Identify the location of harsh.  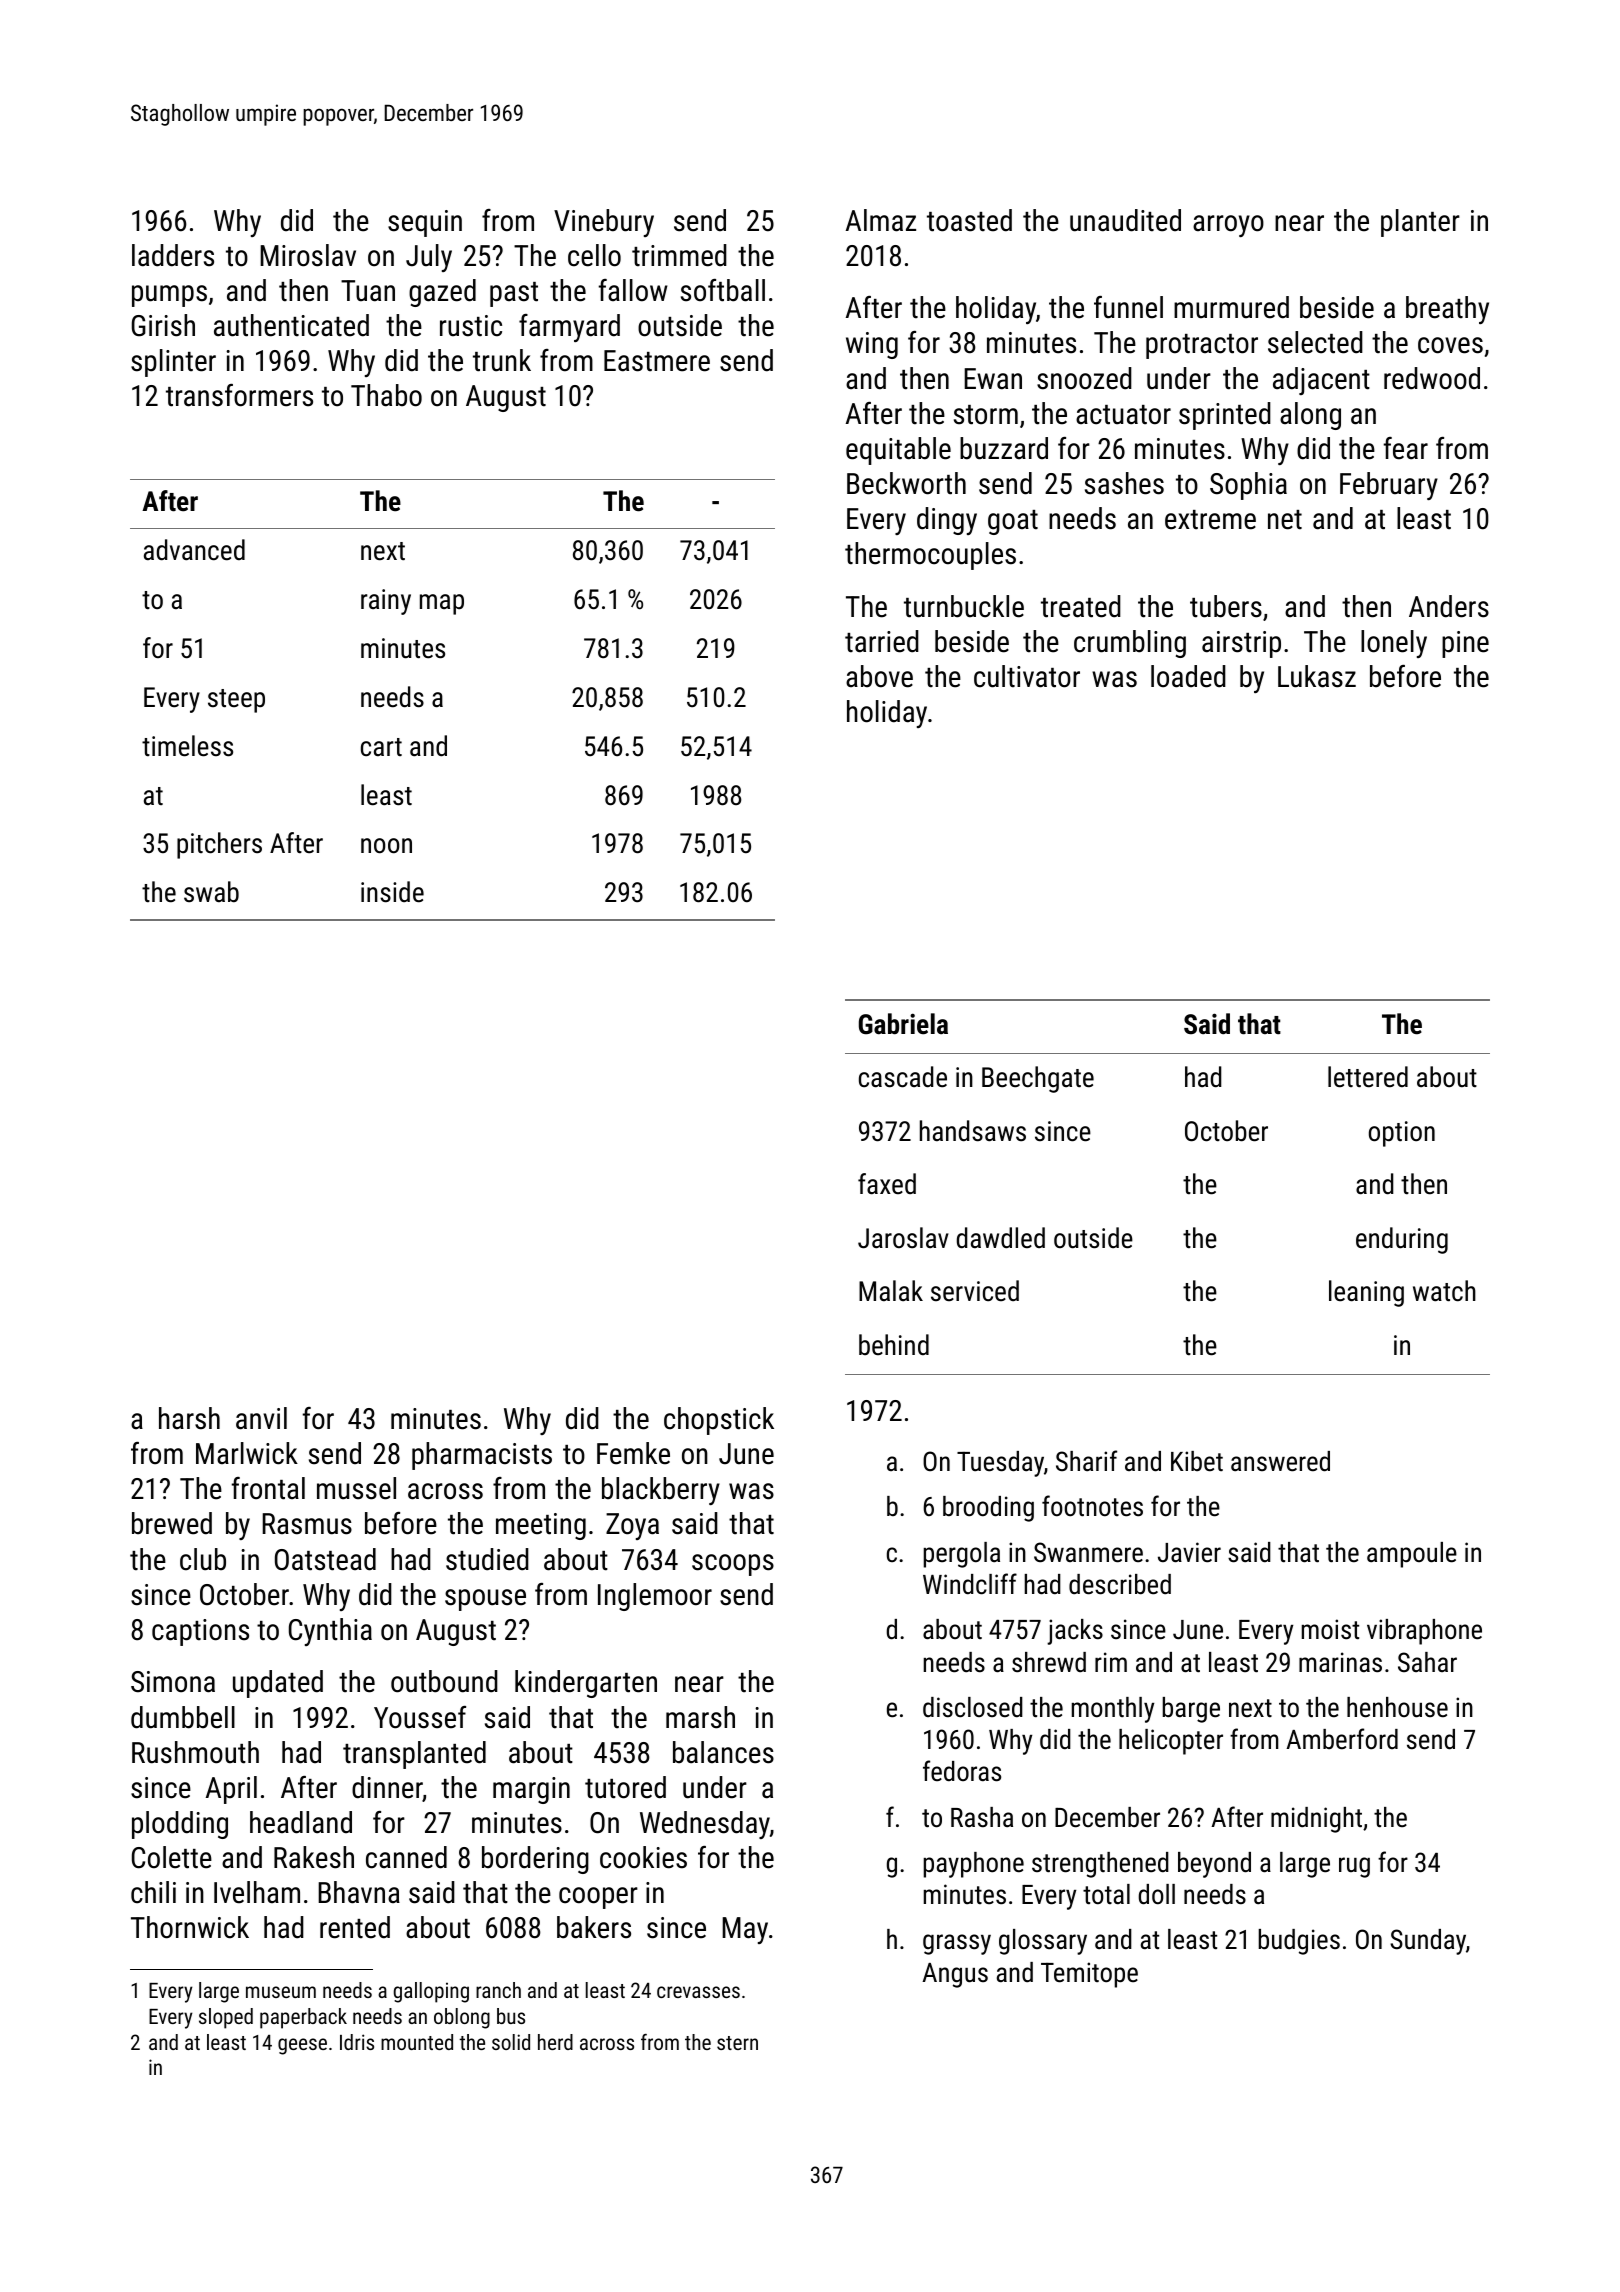
(189, 1418).
